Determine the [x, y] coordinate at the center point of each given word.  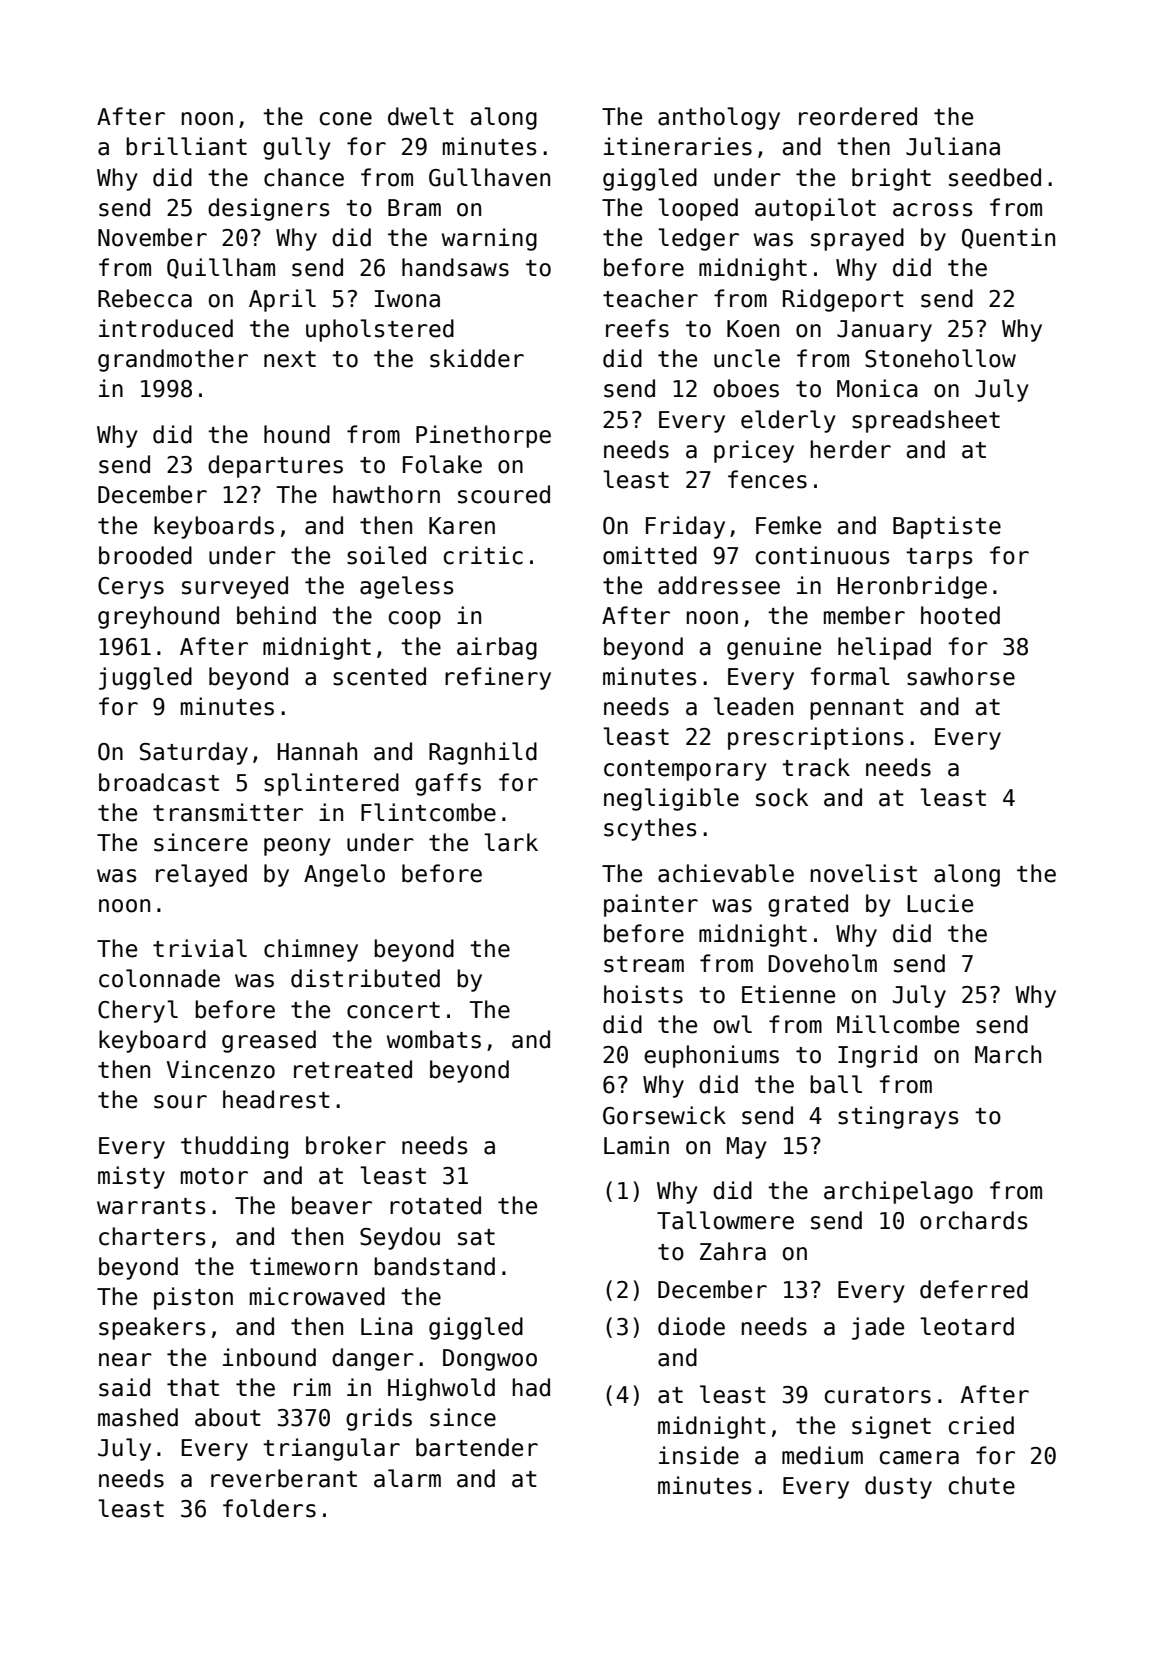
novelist [864, 873]
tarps [939, 558]
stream [644, 964]
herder [851, 449]
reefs [637, 328]
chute [982, 1485]
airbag [497, 648]
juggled [145, 678]
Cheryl [138, 1011]
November [152, 237]
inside [699, 1455]
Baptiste [947, 527]
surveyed [235, 587]
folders [269, 1508]
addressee [719, 585]
